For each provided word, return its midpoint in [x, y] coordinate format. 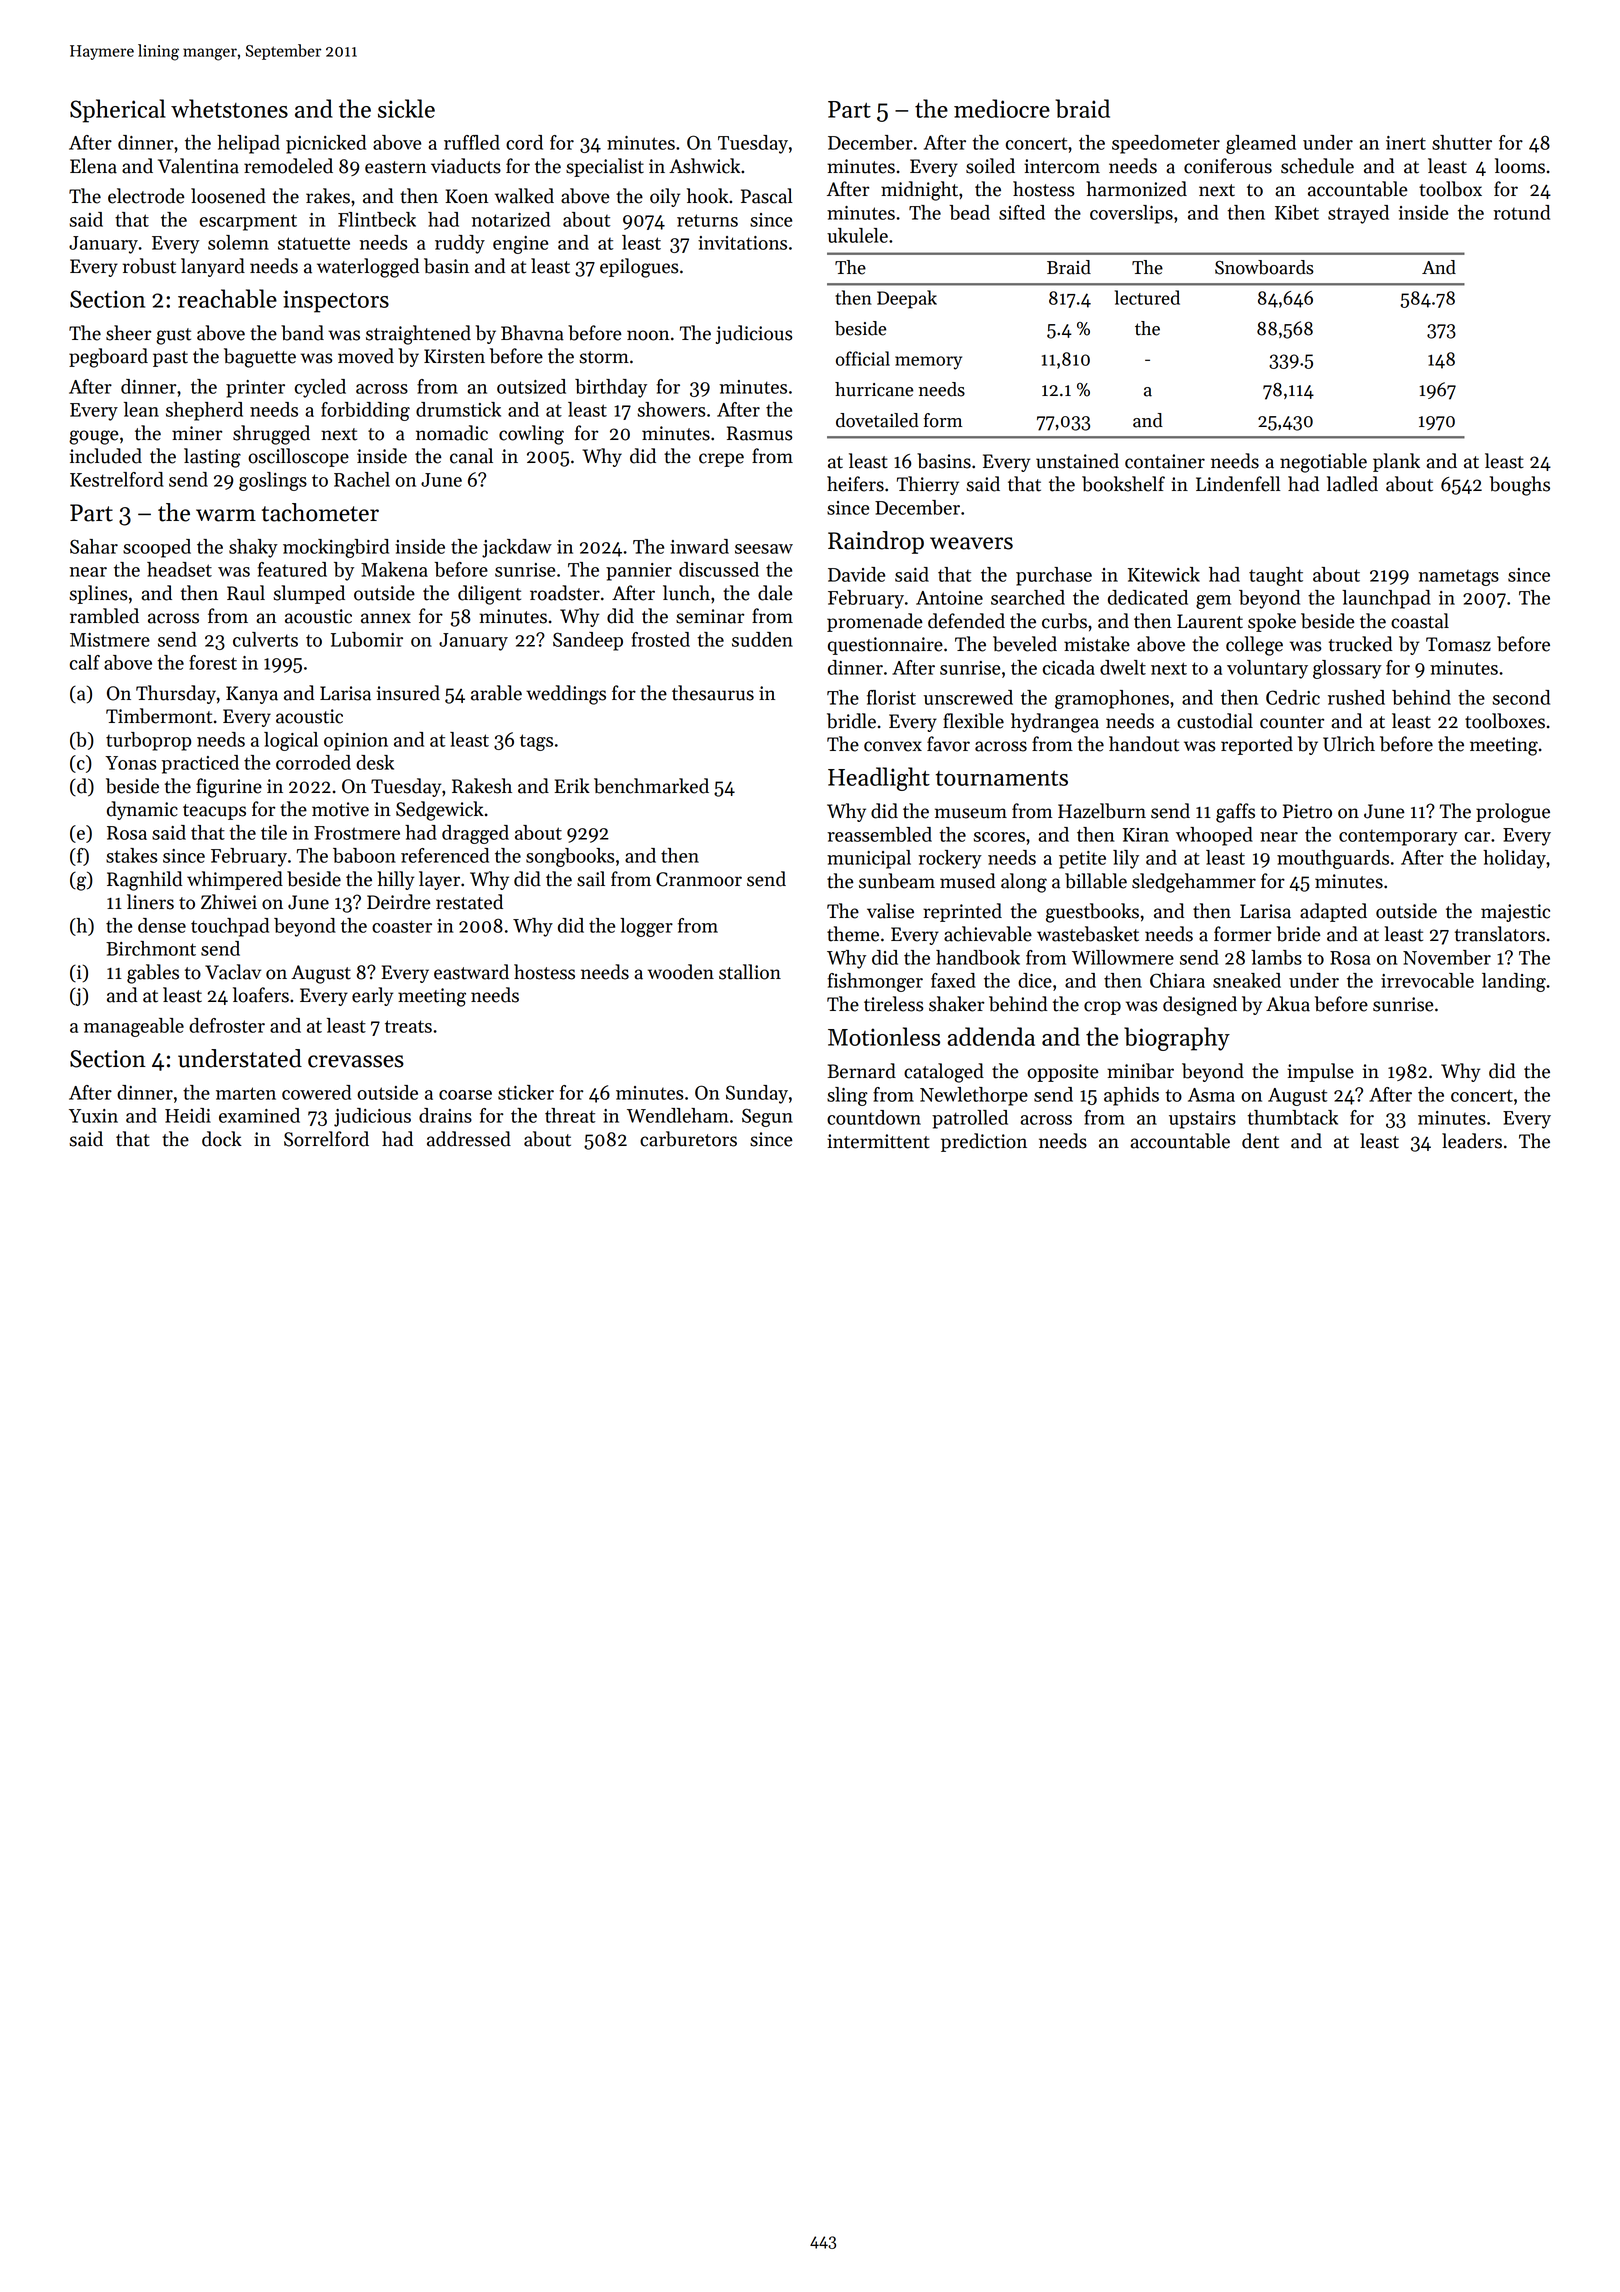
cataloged [944, 1073]
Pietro [1307, 811]
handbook [978, 957]
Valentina [198, 166]
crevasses [356, 1061]
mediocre [1002, 108]
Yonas [130, 763]
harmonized [1136, 189]
